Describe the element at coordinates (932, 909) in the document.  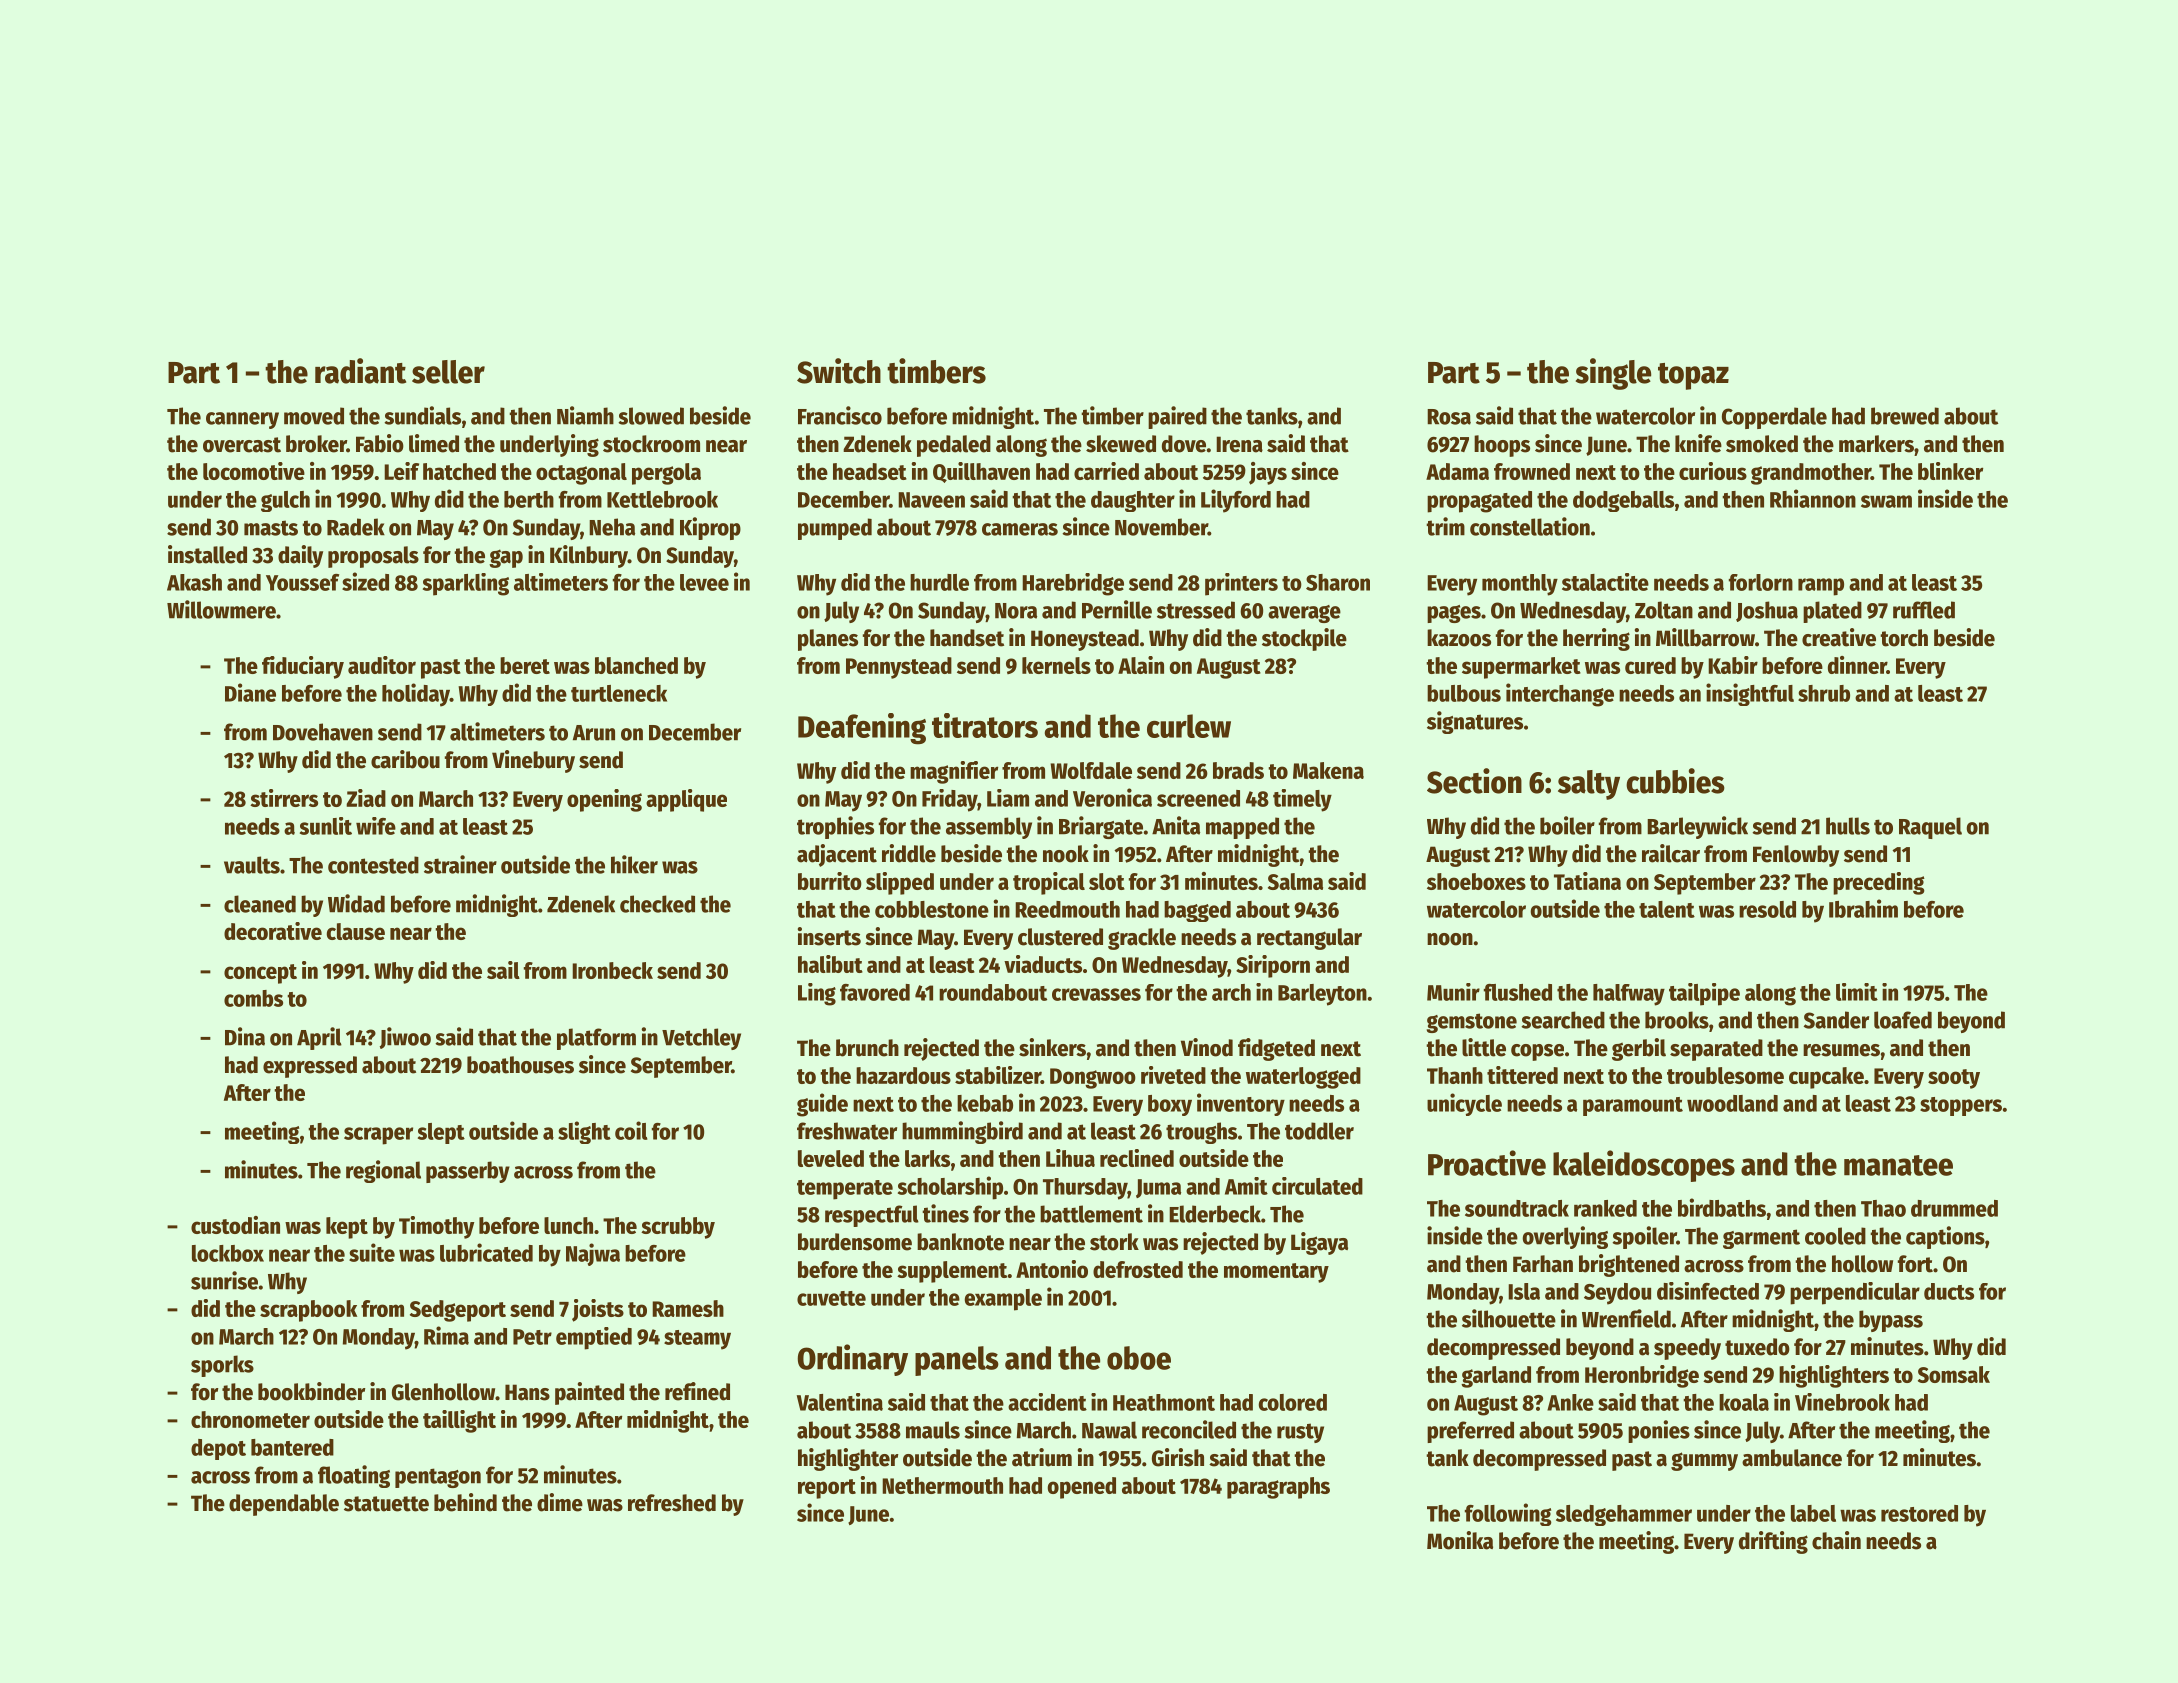
I see `cobblestone` at that location.
